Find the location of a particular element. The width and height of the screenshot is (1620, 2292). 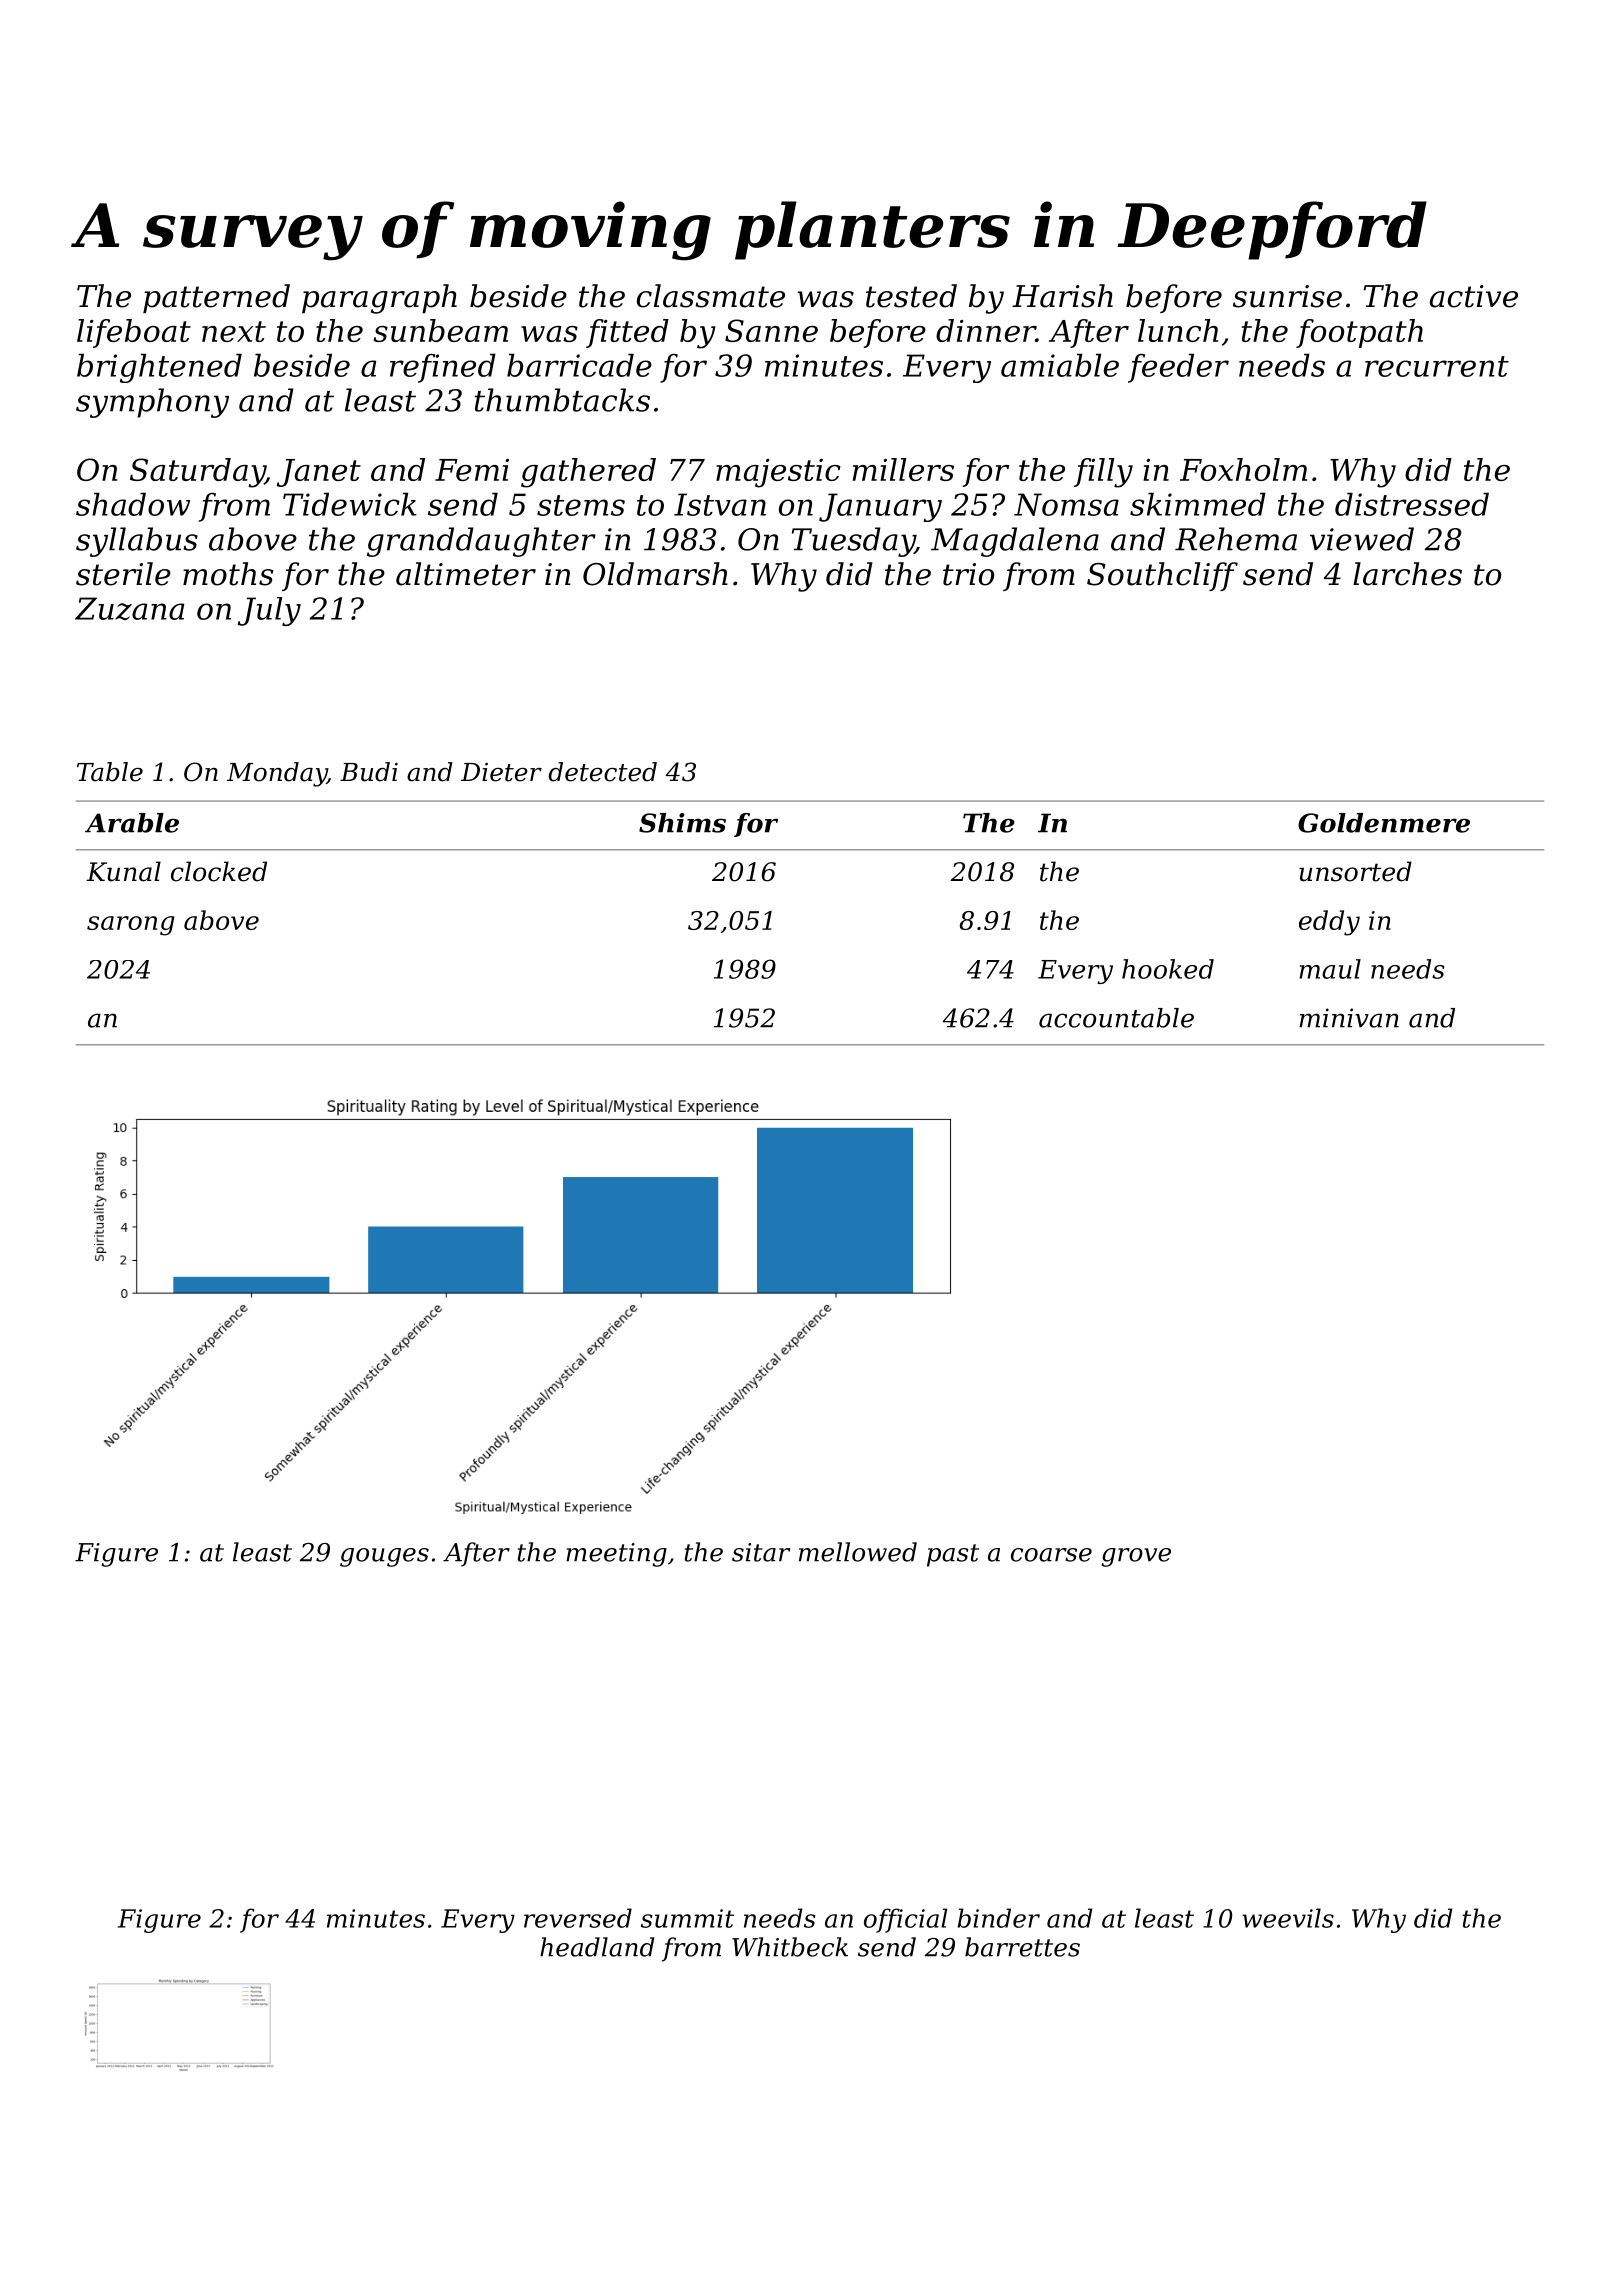

eddy is located at coordinates (1329, 923).
